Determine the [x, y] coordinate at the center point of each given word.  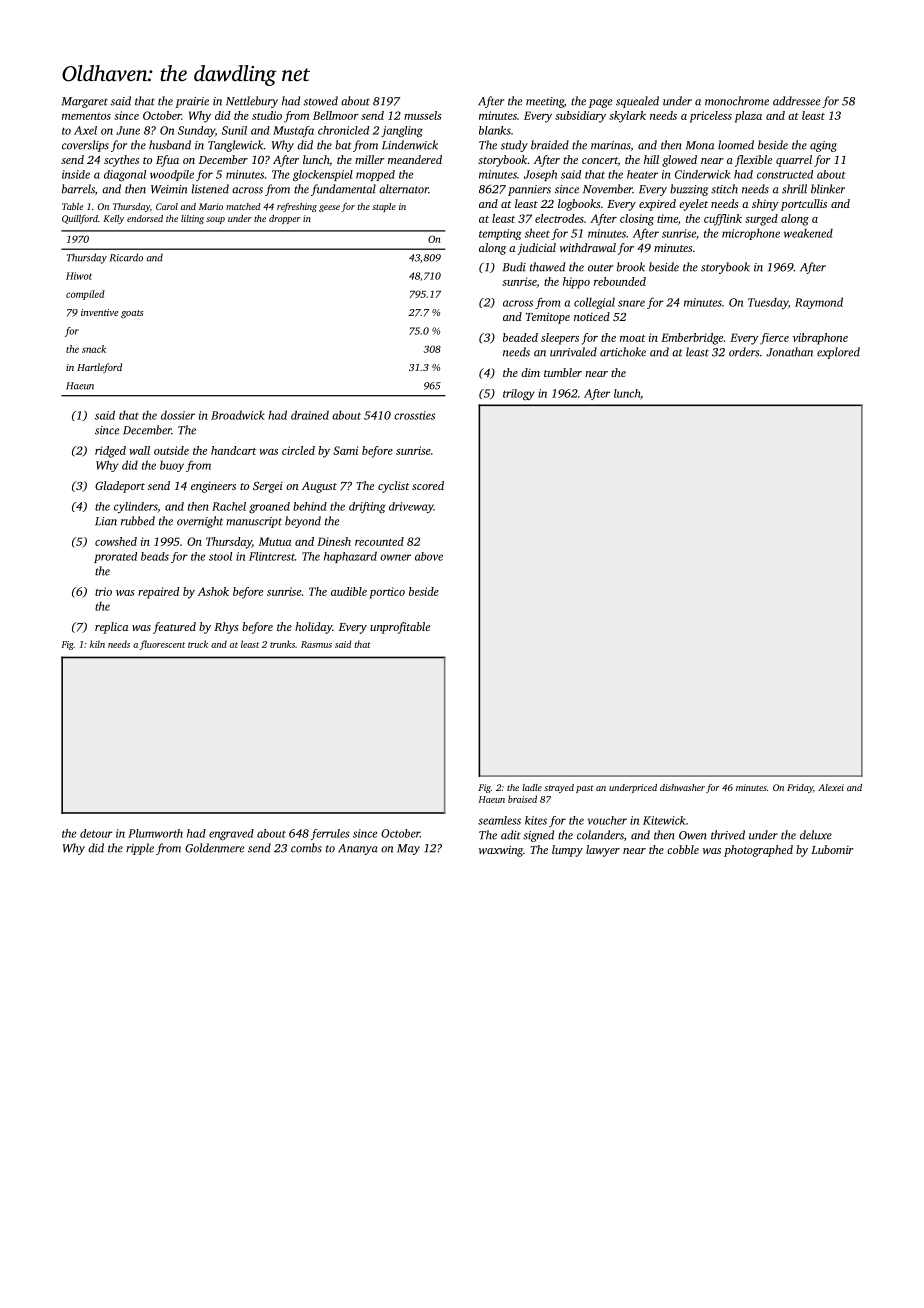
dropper [285, 219]
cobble [683, 849]
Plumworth [155, 833]
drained [310, 415]
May [408, 849]
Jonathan [789, 352]
